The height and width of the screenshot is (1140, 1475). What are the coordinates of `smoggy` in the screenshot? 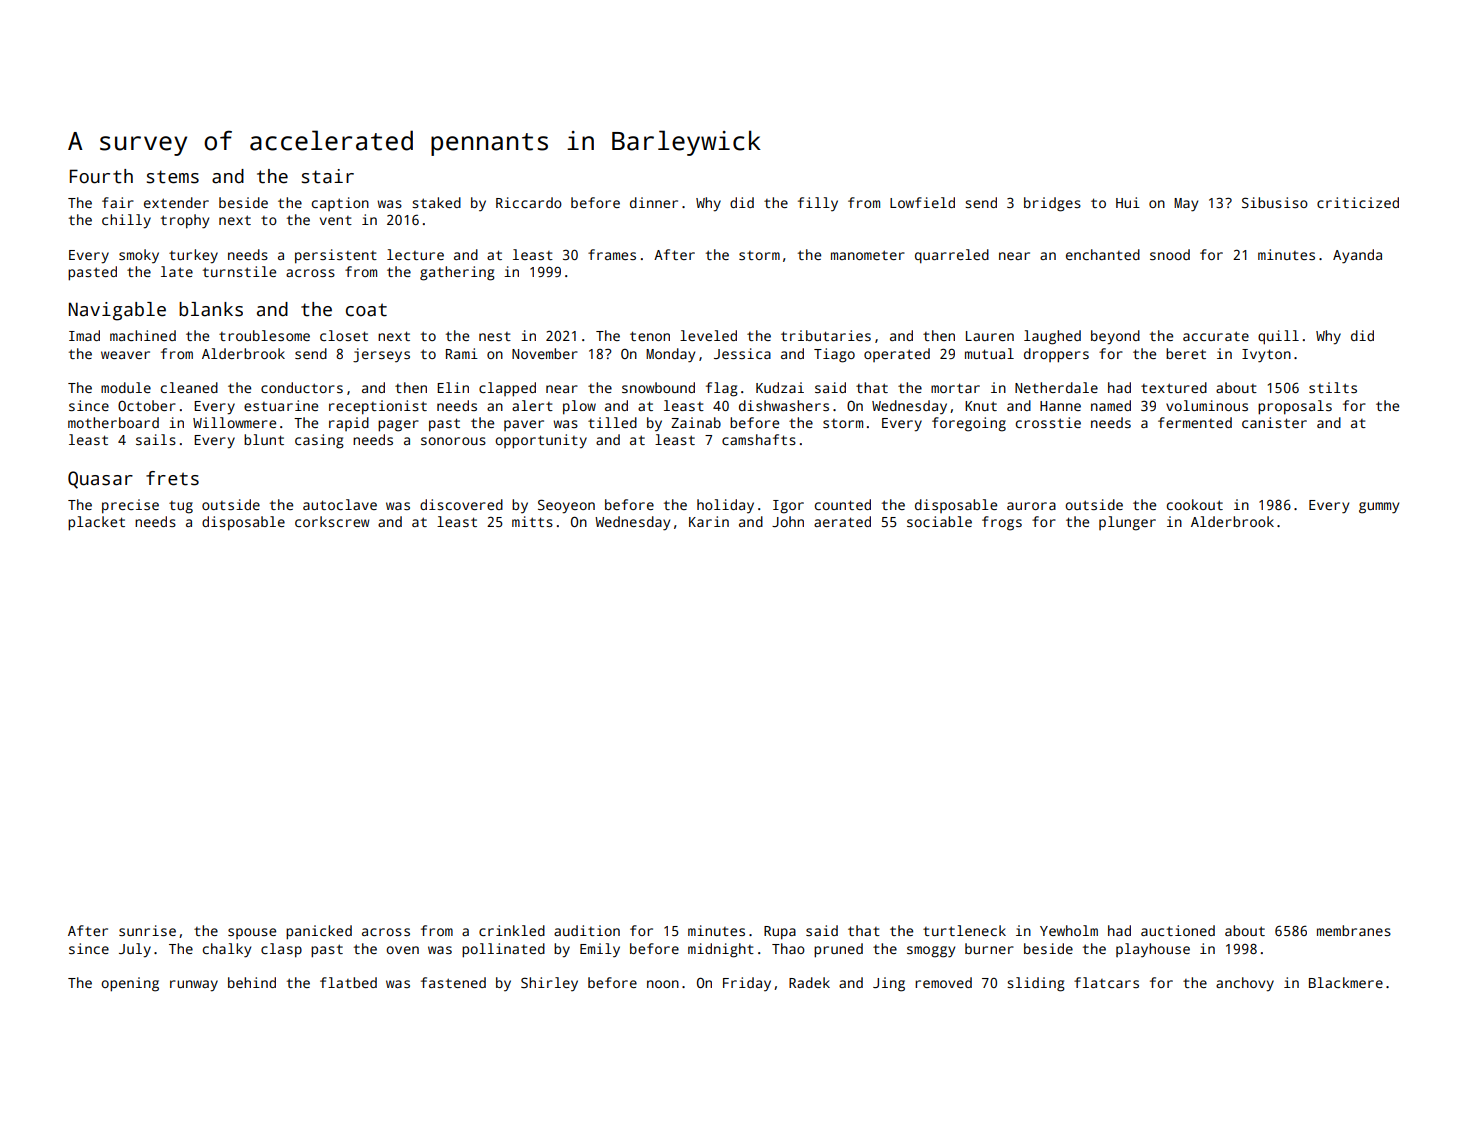 It's located at (931, 952).
